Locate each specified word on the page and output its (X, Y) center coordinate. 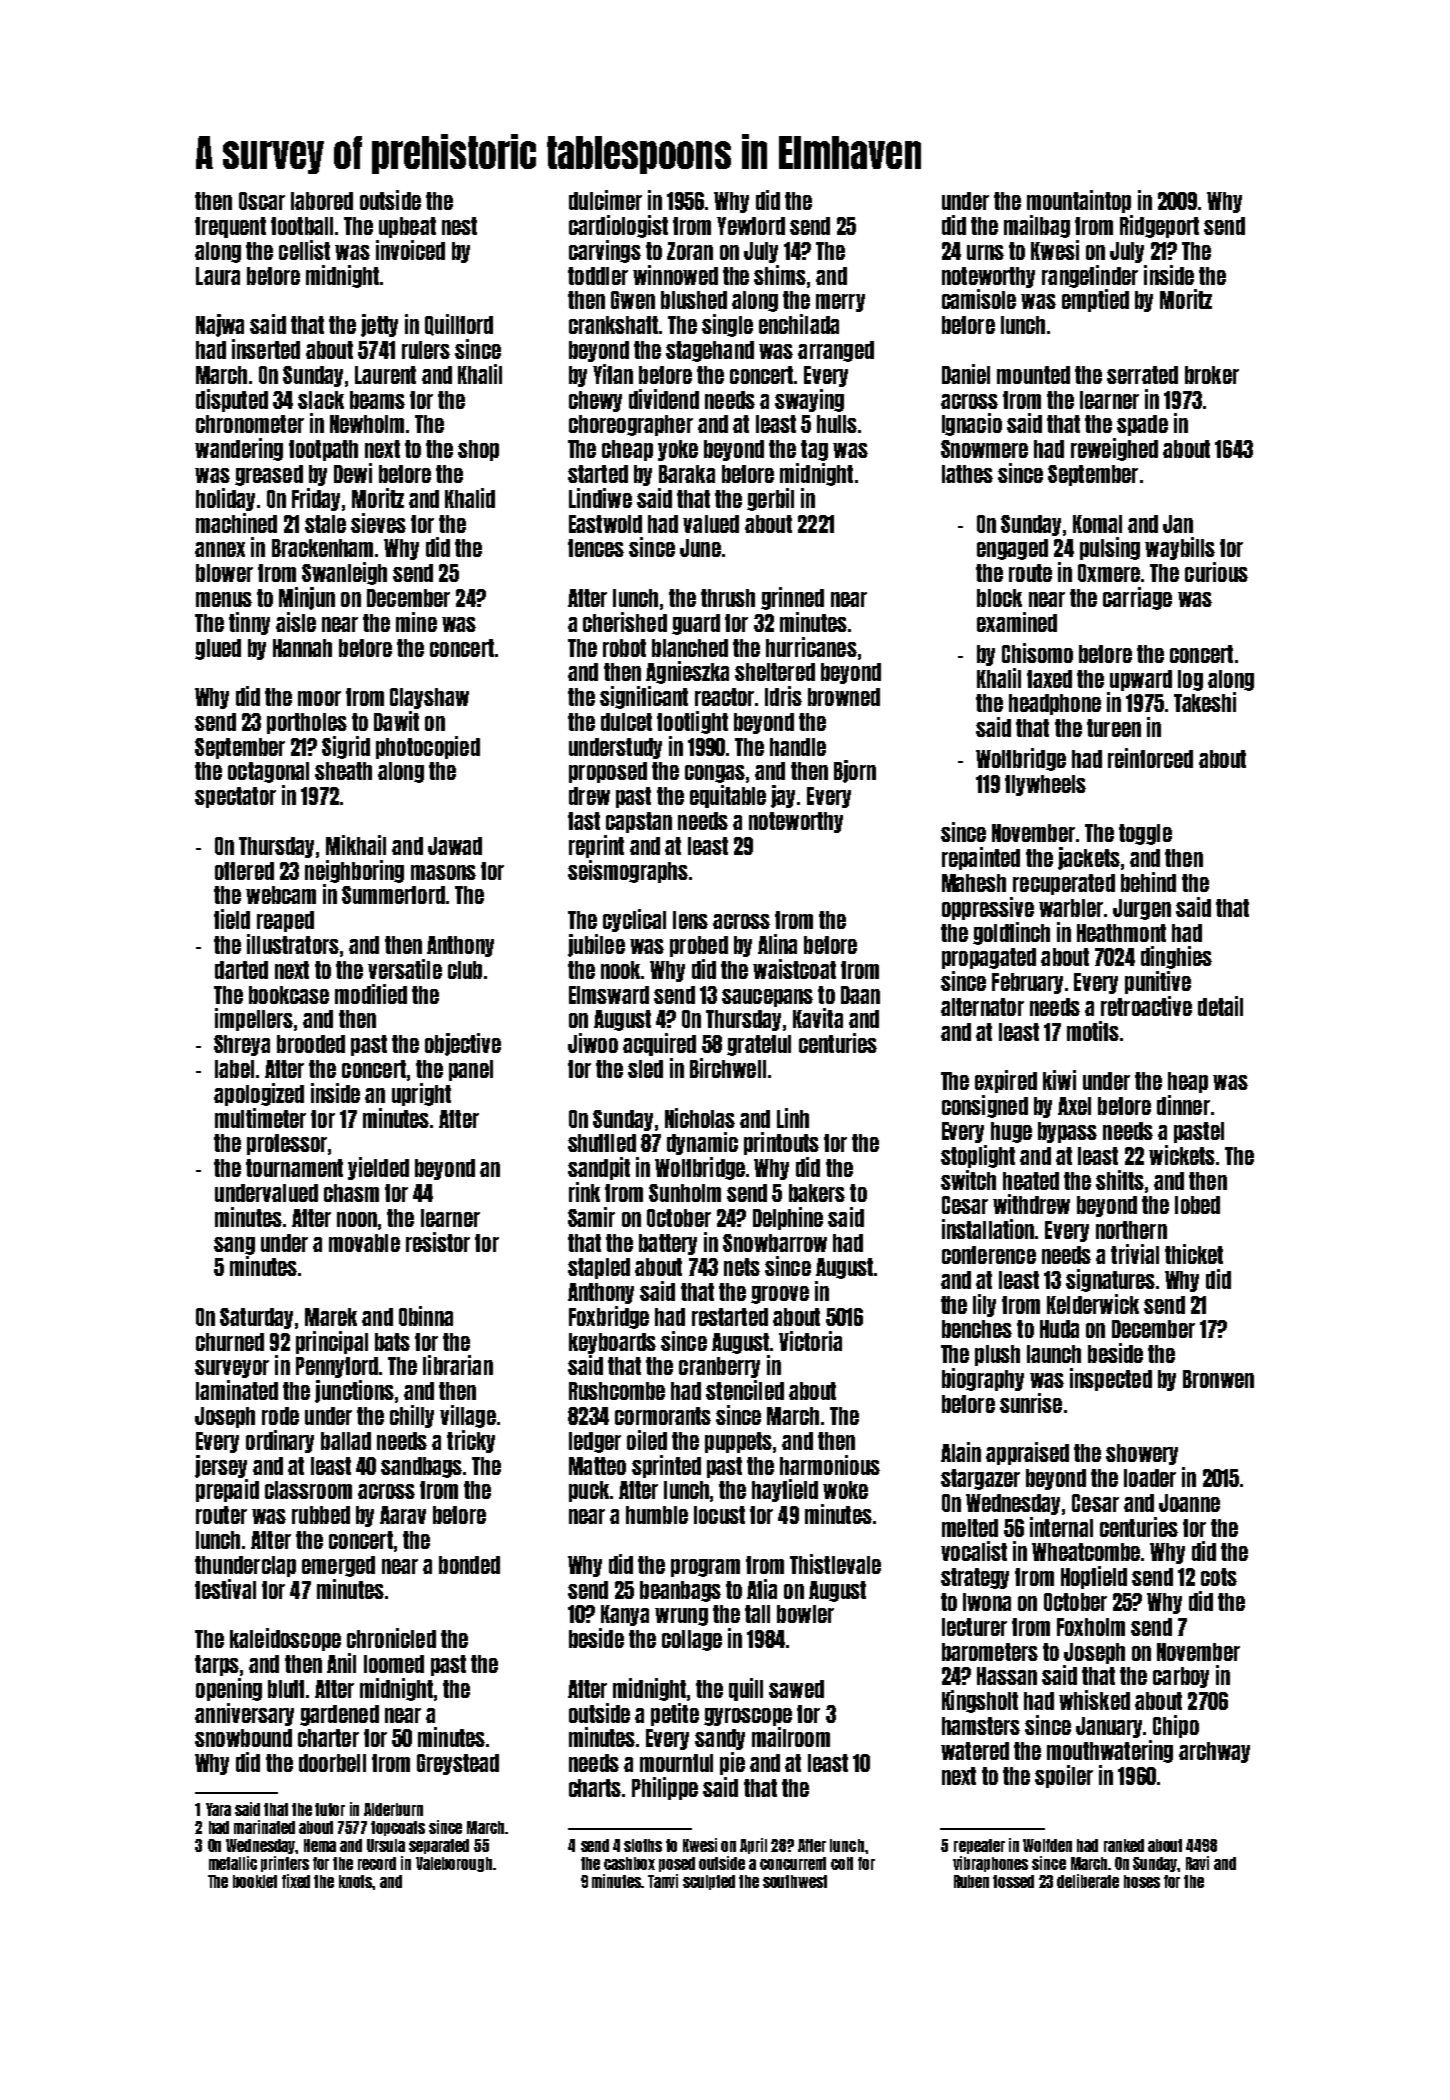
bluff (286, 1689)
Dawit (396, 721)
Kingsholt (980, 1701)
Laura (218, 276)
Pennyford (337, 1367)
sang (234, 1246)
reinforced (1150, 758)
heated (1031, 1181)
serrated (1142, 375)
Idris (783, 696)
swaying (809, 400)
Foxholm (1091, 1627)
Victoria (810, 1341)
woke (845, 1490)
